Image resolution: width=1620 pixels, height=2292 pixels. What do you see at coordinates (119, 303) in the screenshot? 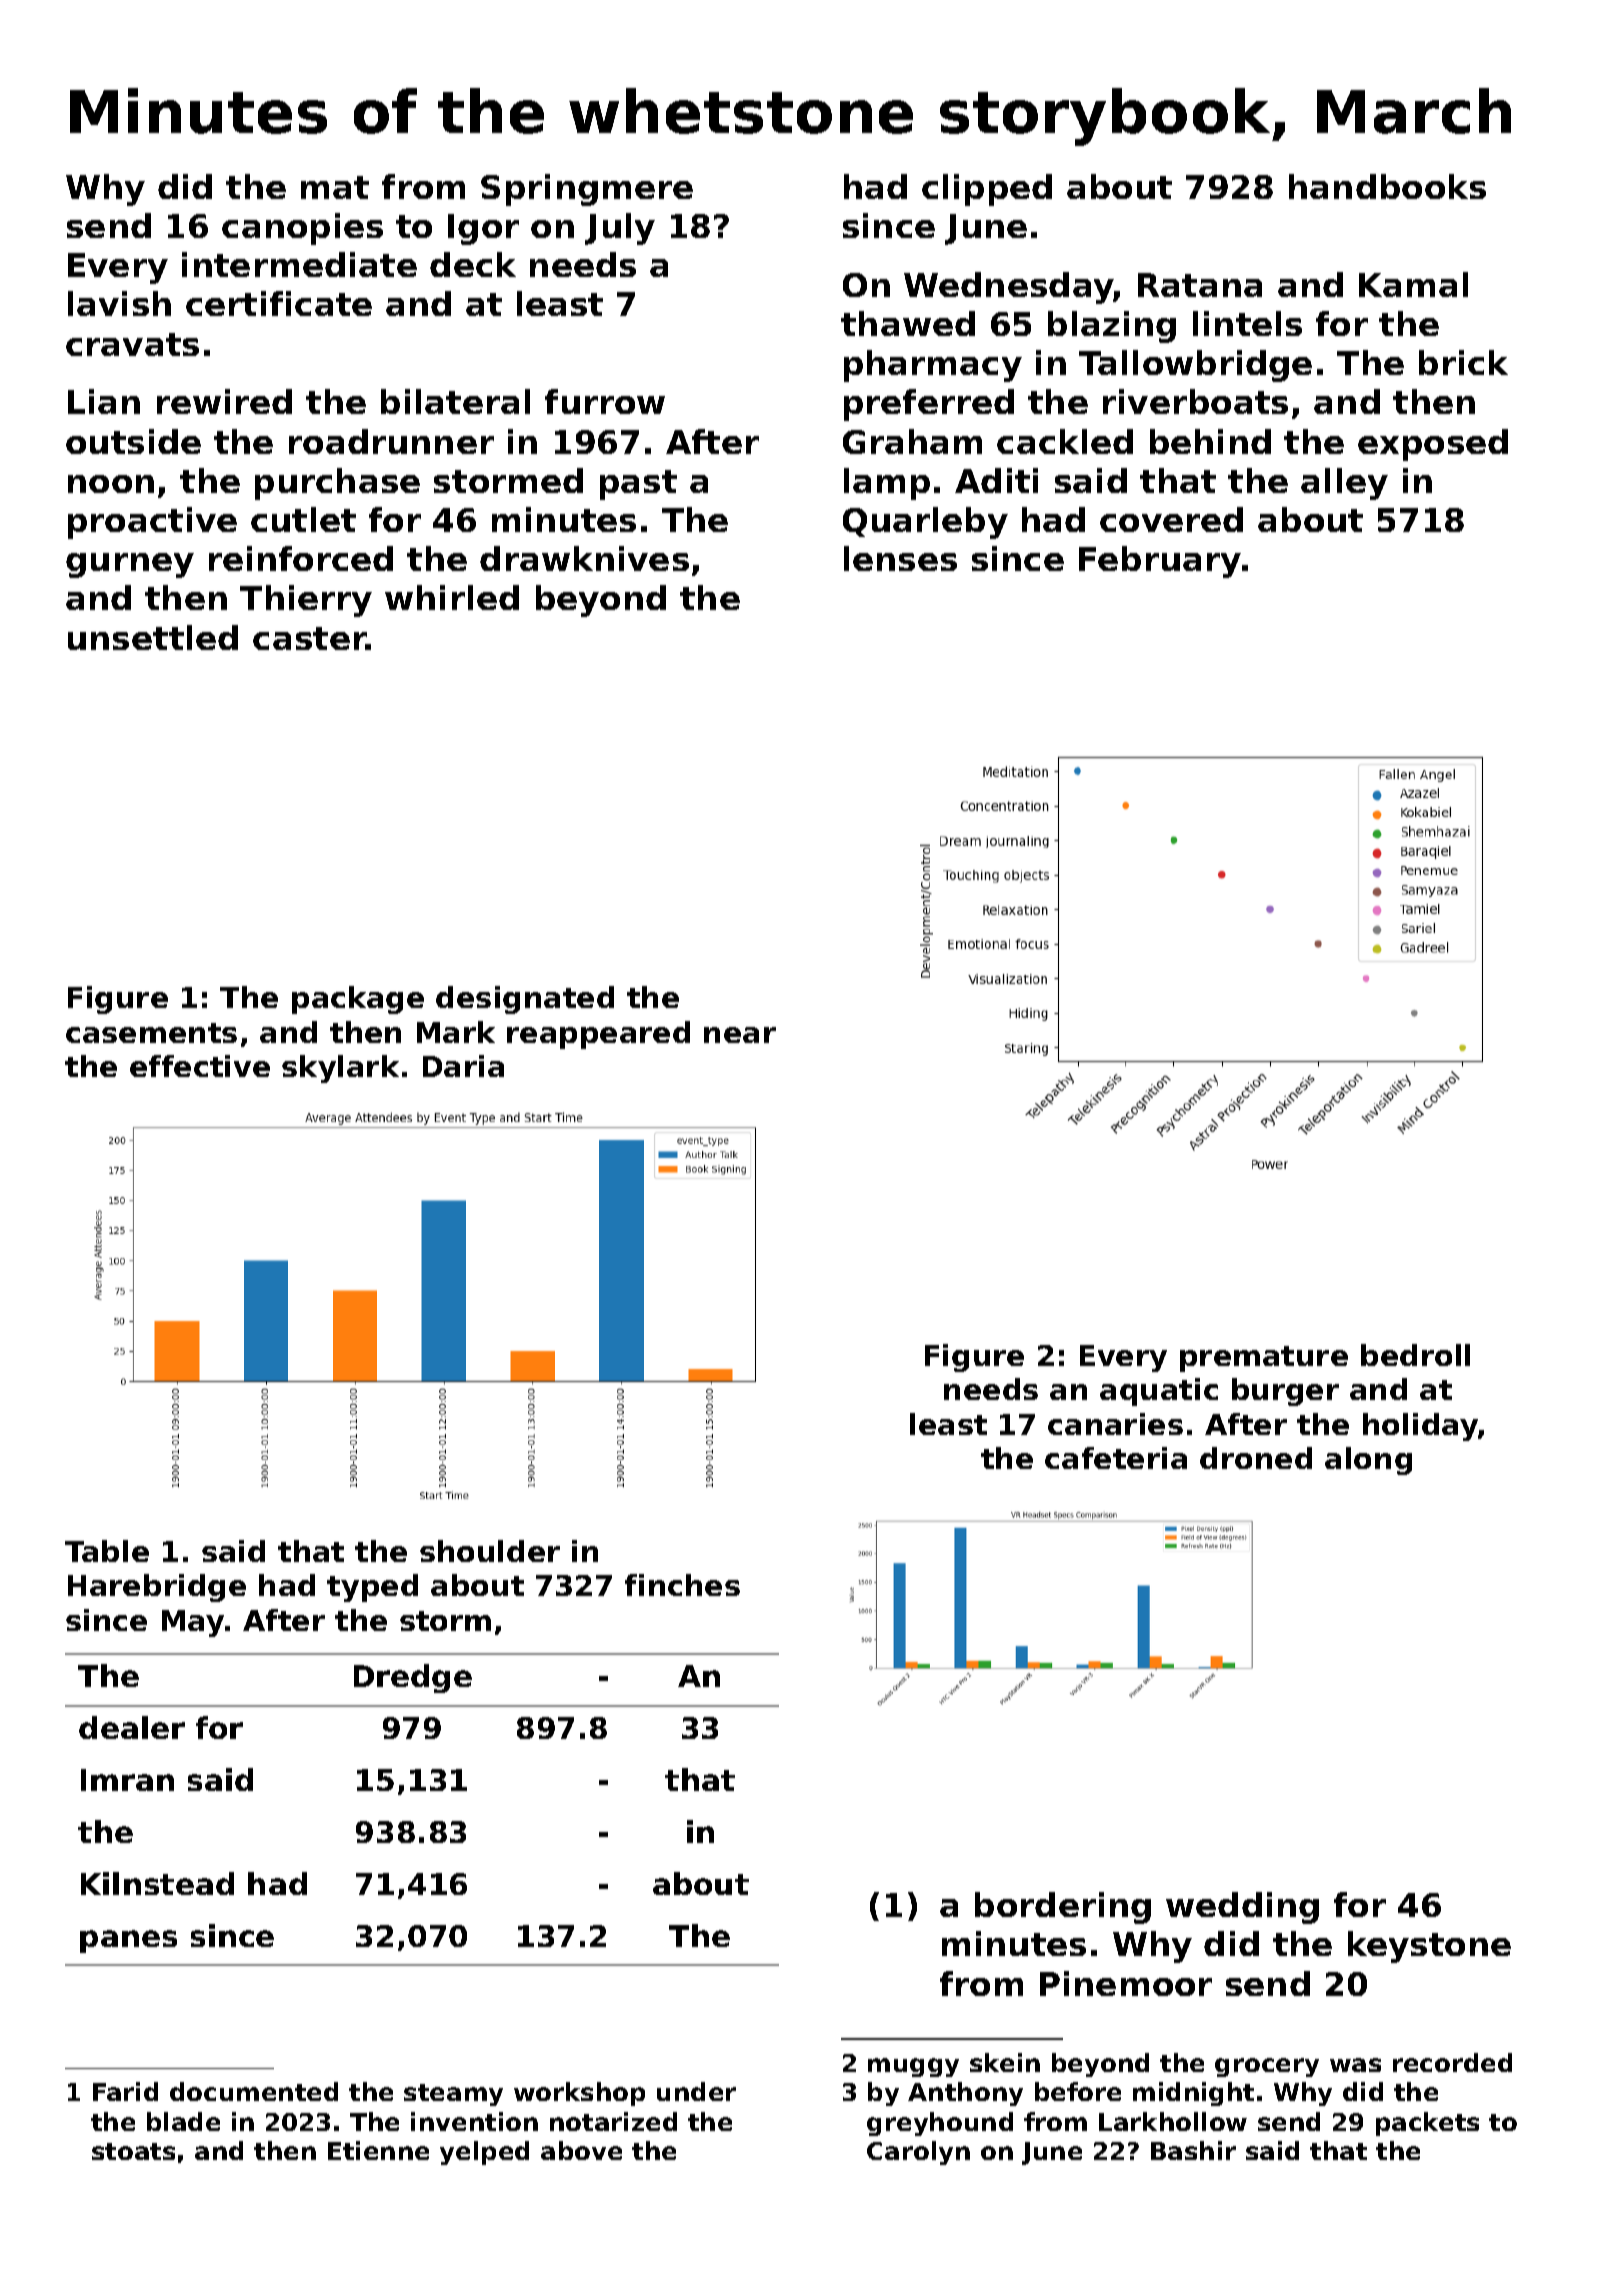
I see `lavish` at bounding box center [119, 303].
